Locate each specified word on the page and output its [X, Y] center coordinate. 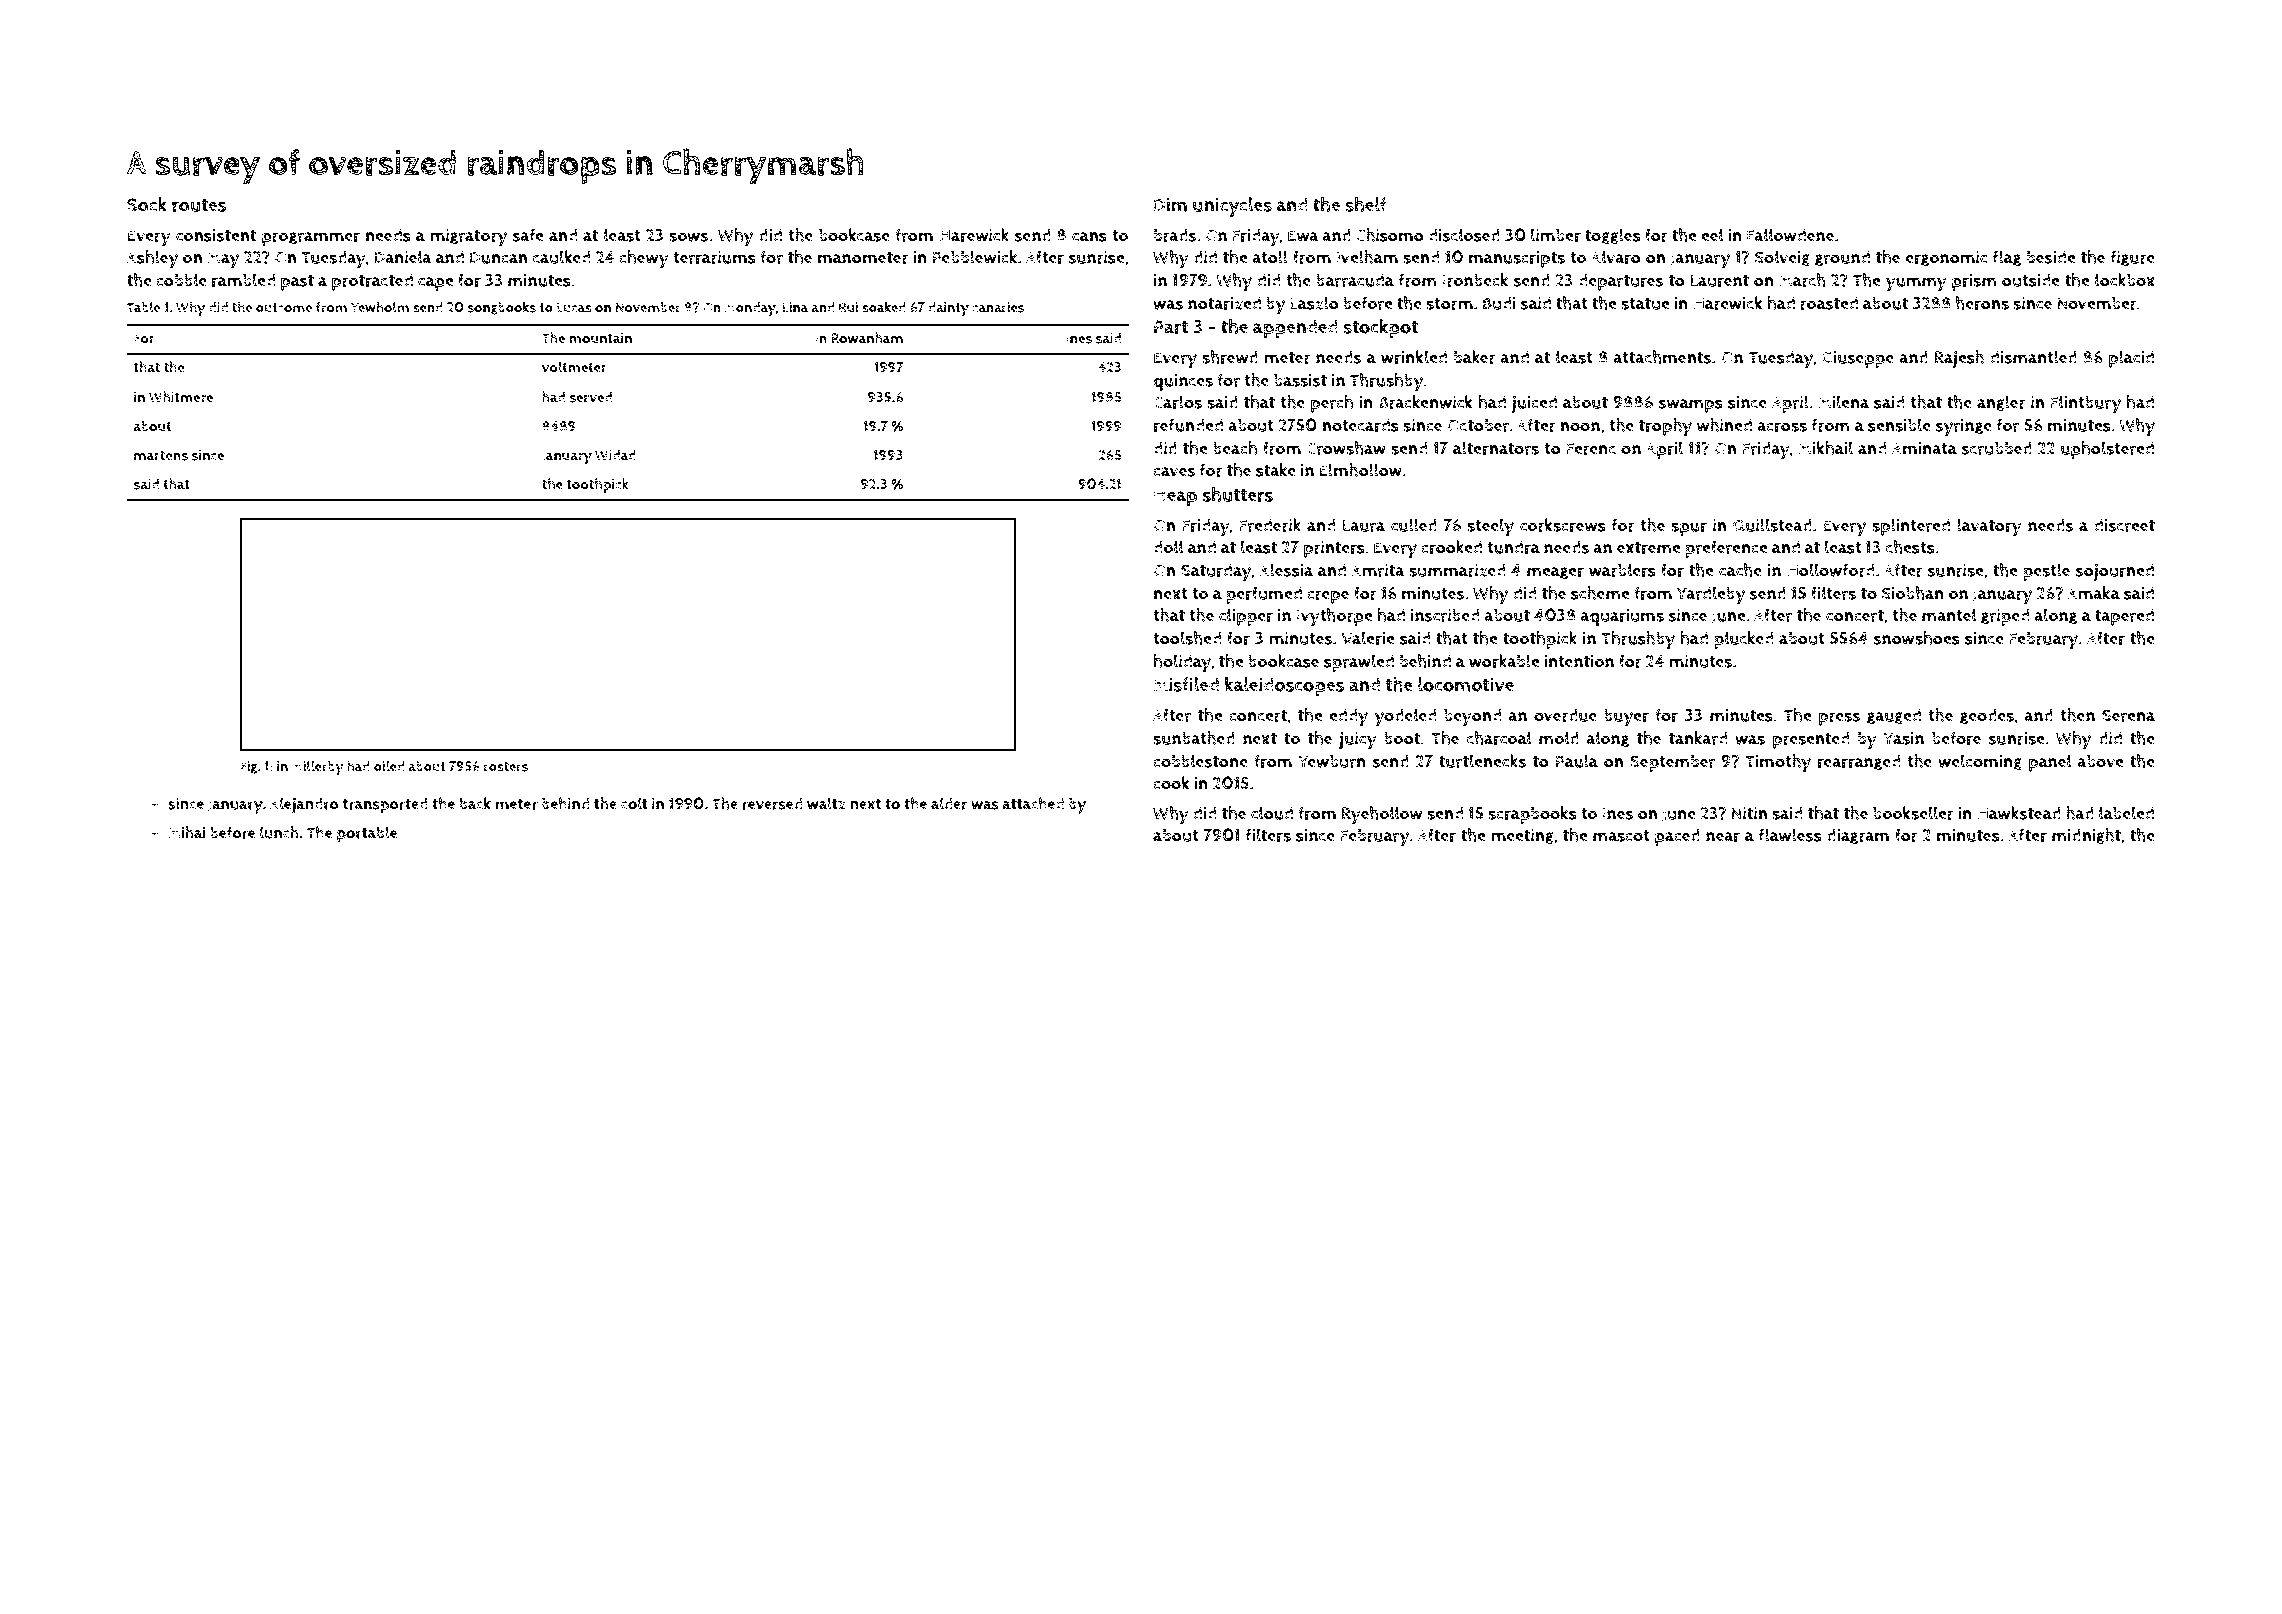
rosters [506, 767]
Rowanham [867, 338]
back [475, 803]
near [1723, 837]
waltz [826, 803]
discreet [2124, 525]
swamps [1691, 406]
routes [199, 205]
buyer [1626, 717]
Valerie [1368, 638]
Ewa [1303, 235]
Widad [615, 455]
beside [2051, 257]
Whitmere [181, 397]
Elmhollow [1361, 470]
